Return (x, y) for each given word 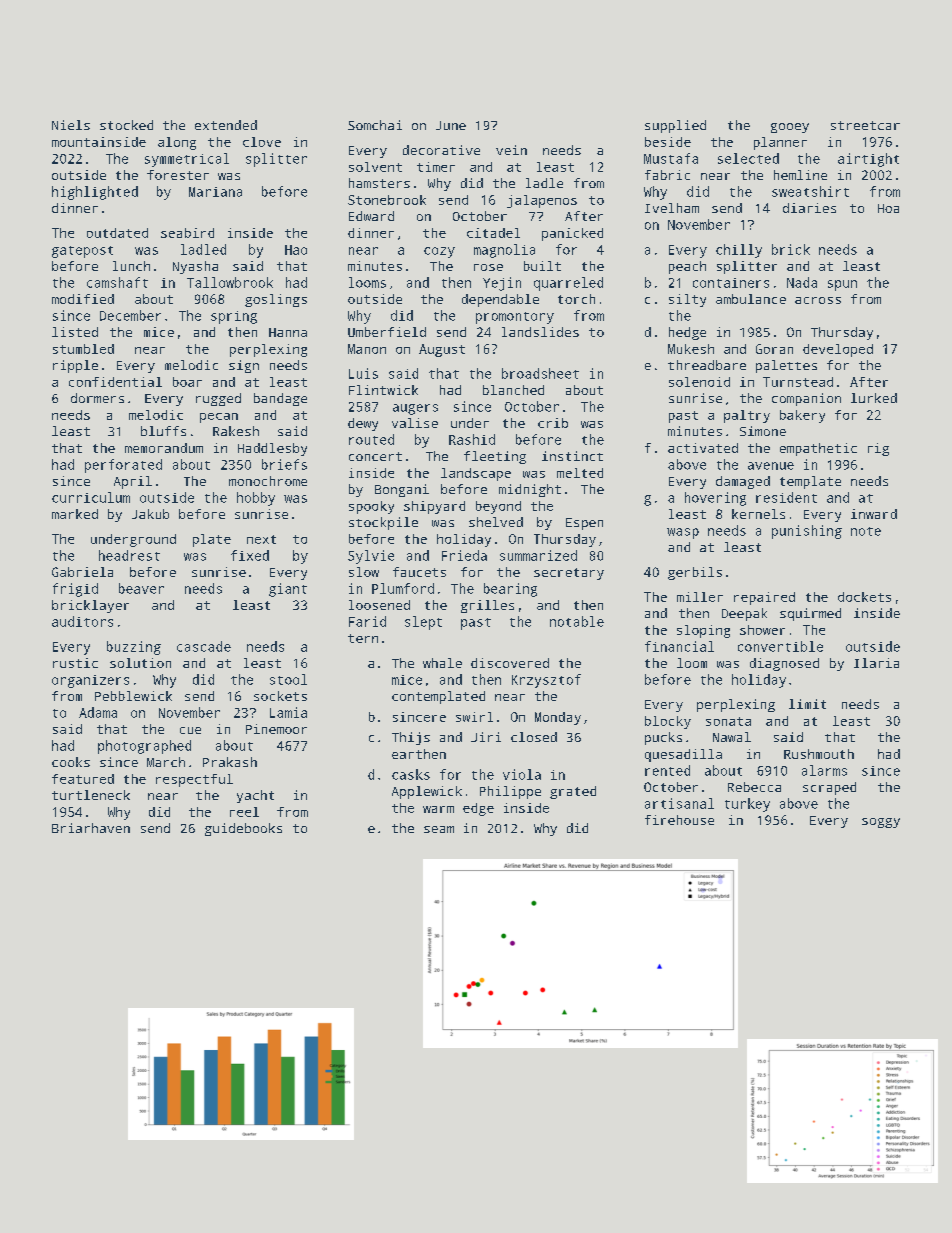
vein (511, 150)
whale (442, 663)
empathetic (818, 449)
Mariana (215, 192)
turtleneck (91, 795)
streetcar (865, 125)
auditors (82, 621)
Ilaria (876, 663)
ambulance (751, 299)
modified (83, 299)
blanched (513, 390)
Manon (367, 349)
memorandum (164, 448)
